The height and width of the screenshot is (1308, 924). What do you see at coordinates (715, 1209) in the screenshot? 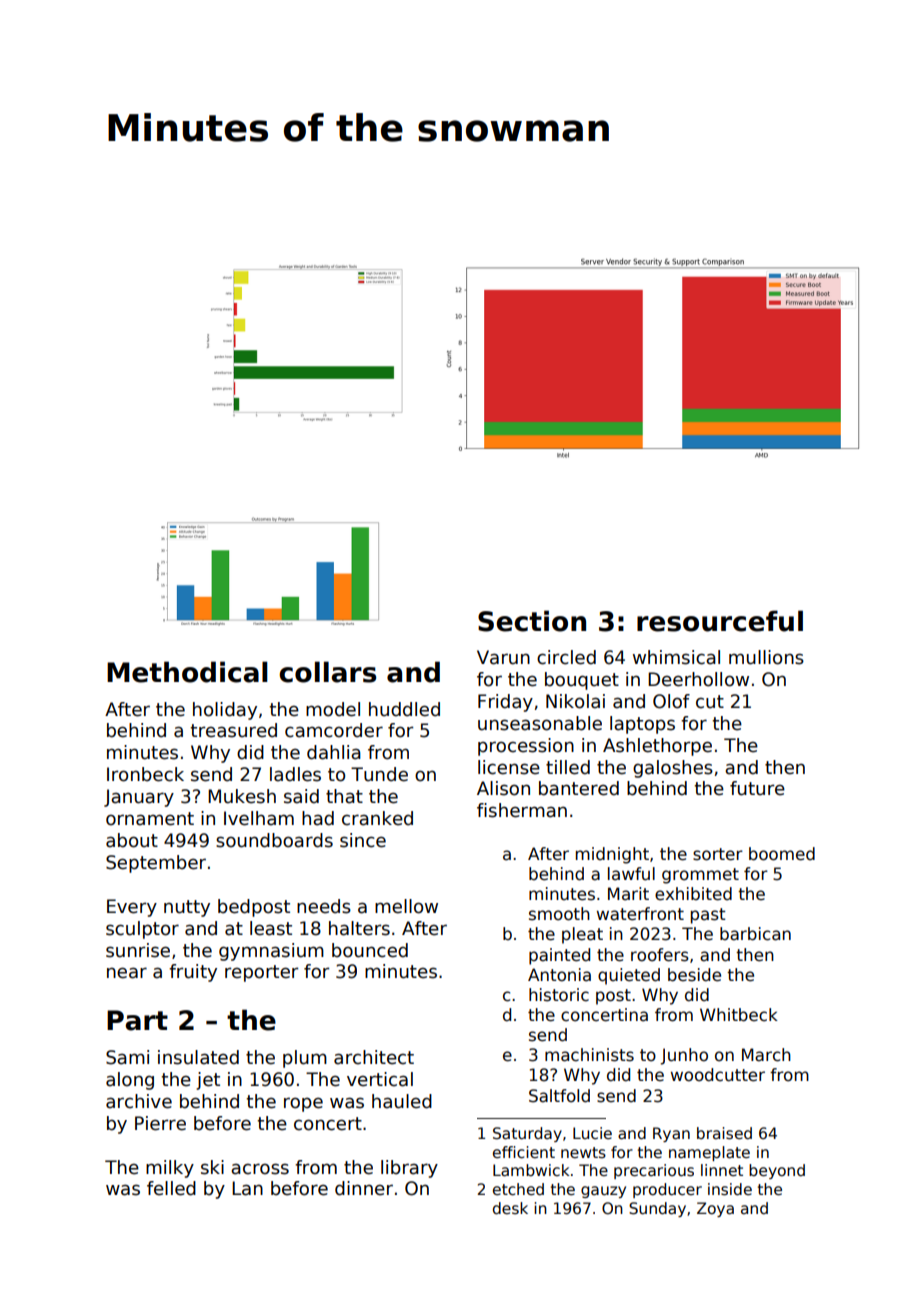
I see `Zoya` at bounding box center [715, 1209].
